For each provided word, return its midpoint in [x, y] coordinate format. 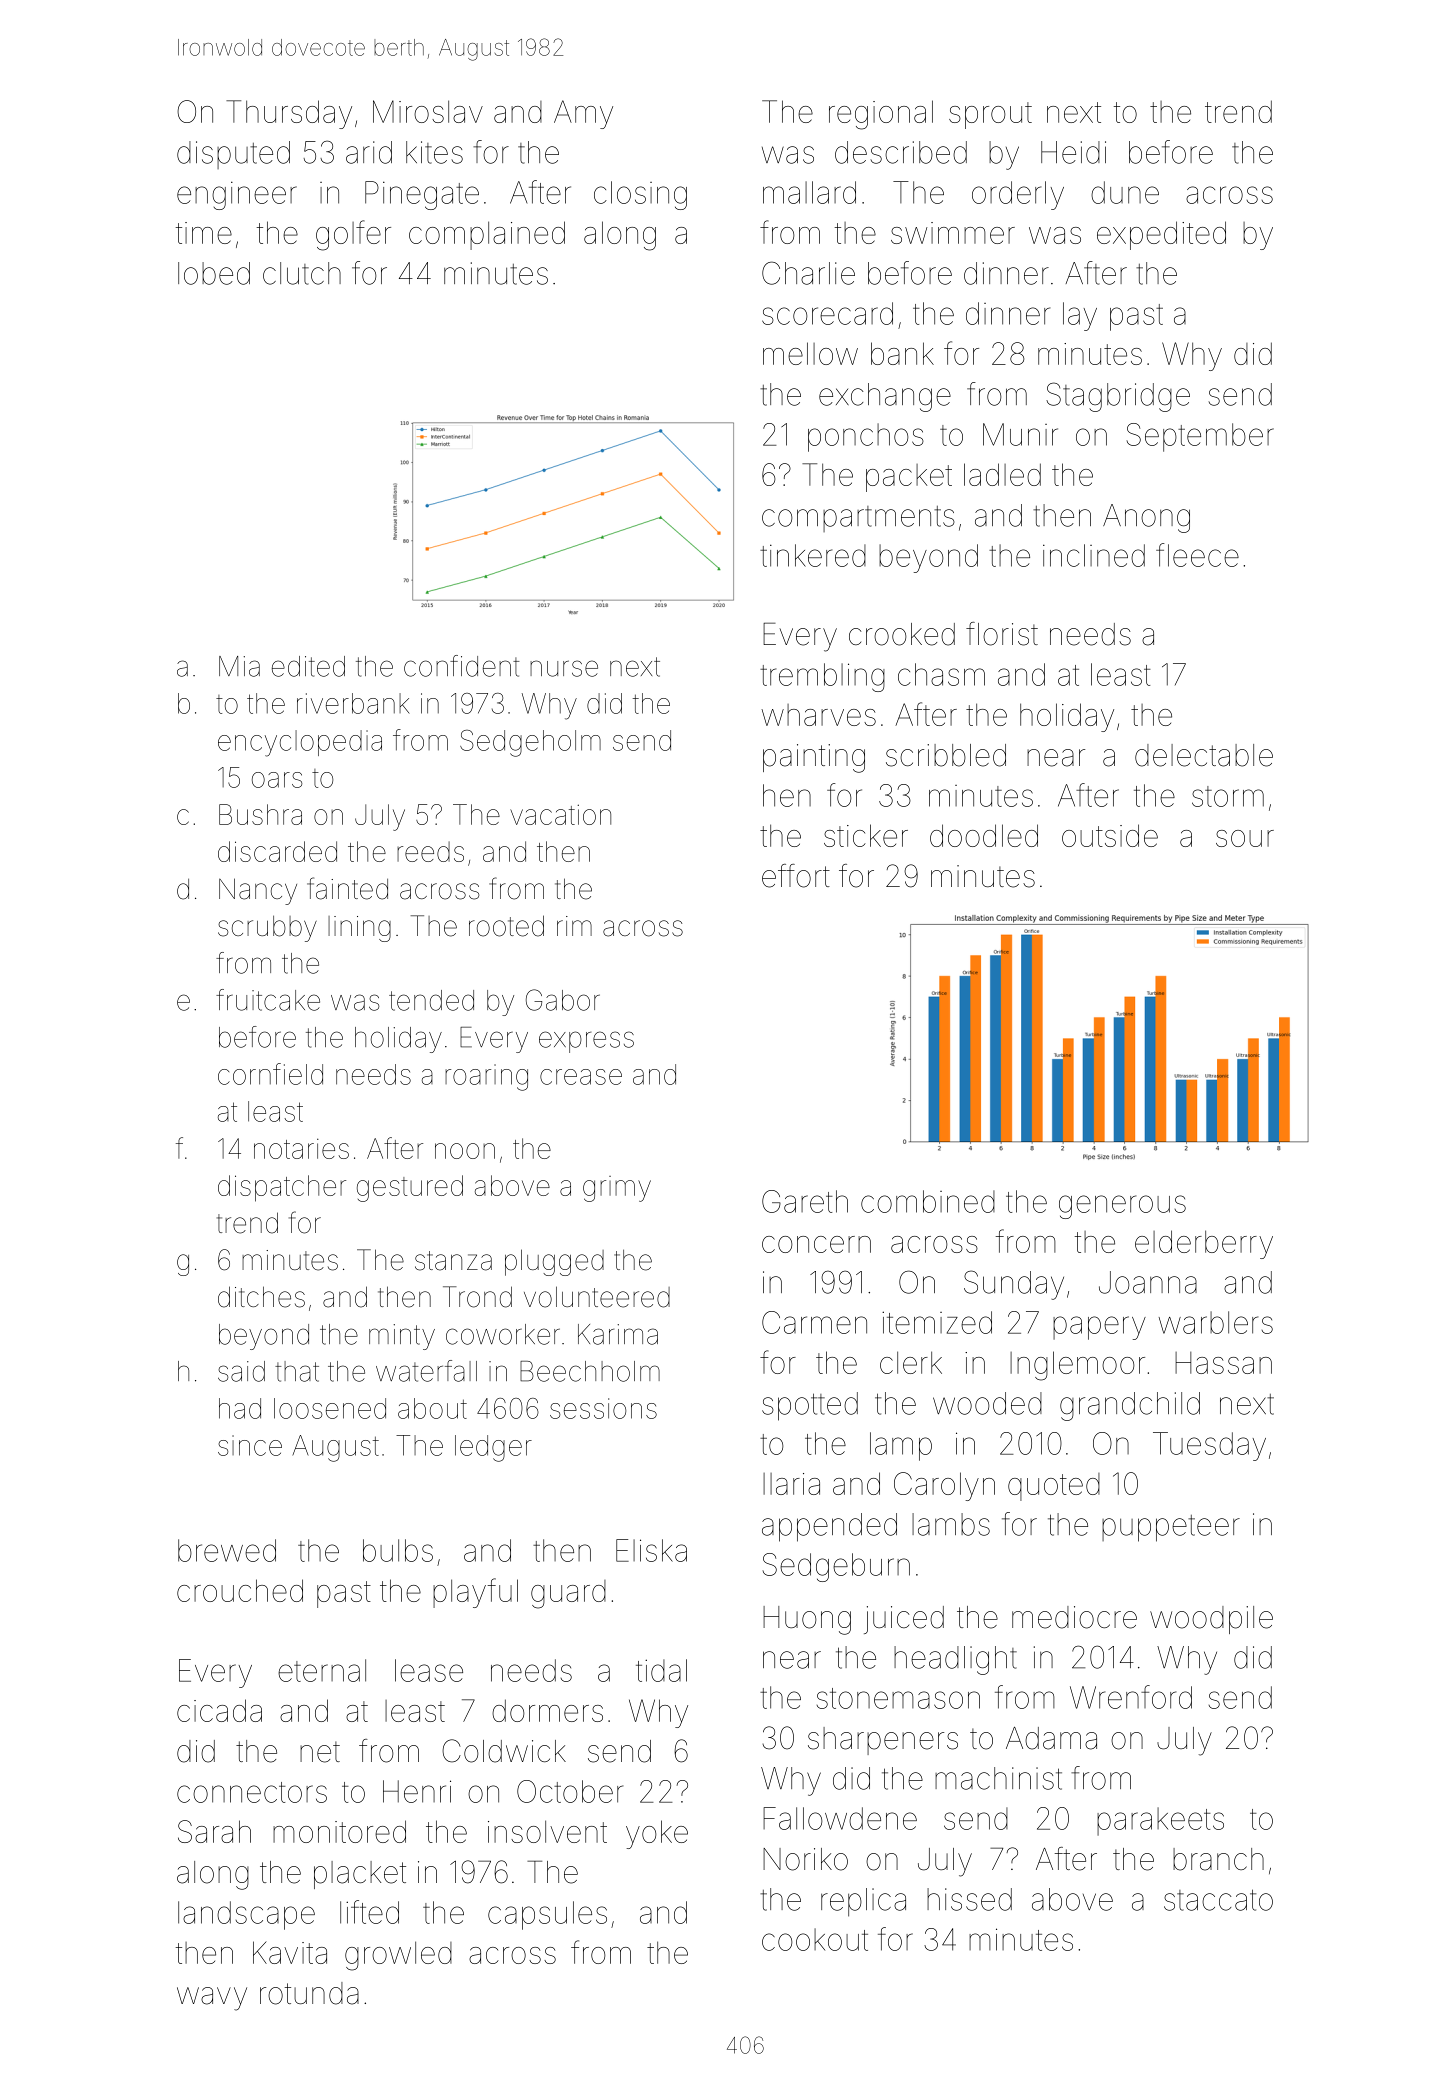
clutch [302, 273]
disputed [233, 155]
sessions [603, 1408]
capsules [547, 1915]
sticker [866, 835]
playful [475, 1593]
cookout [815, 1939]
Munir [1020, 434]
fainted [347, 888]
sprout [990, 115]
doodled [984, 835]
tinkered [813, 555]
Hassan [1223, 1363]
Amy [583, 114]
